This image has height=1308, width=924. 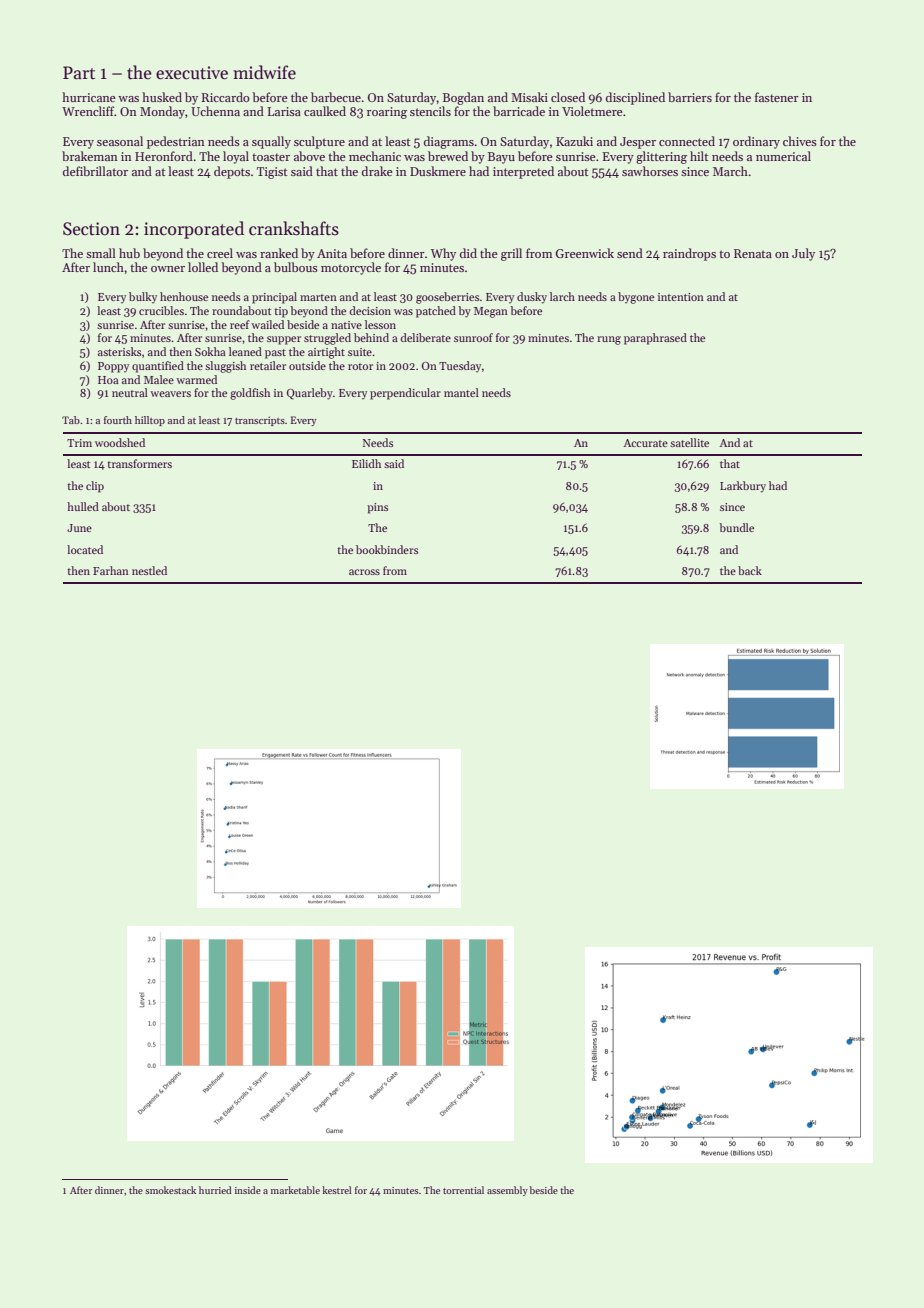 I want to click on mantel, so click(x=461, y=392).
